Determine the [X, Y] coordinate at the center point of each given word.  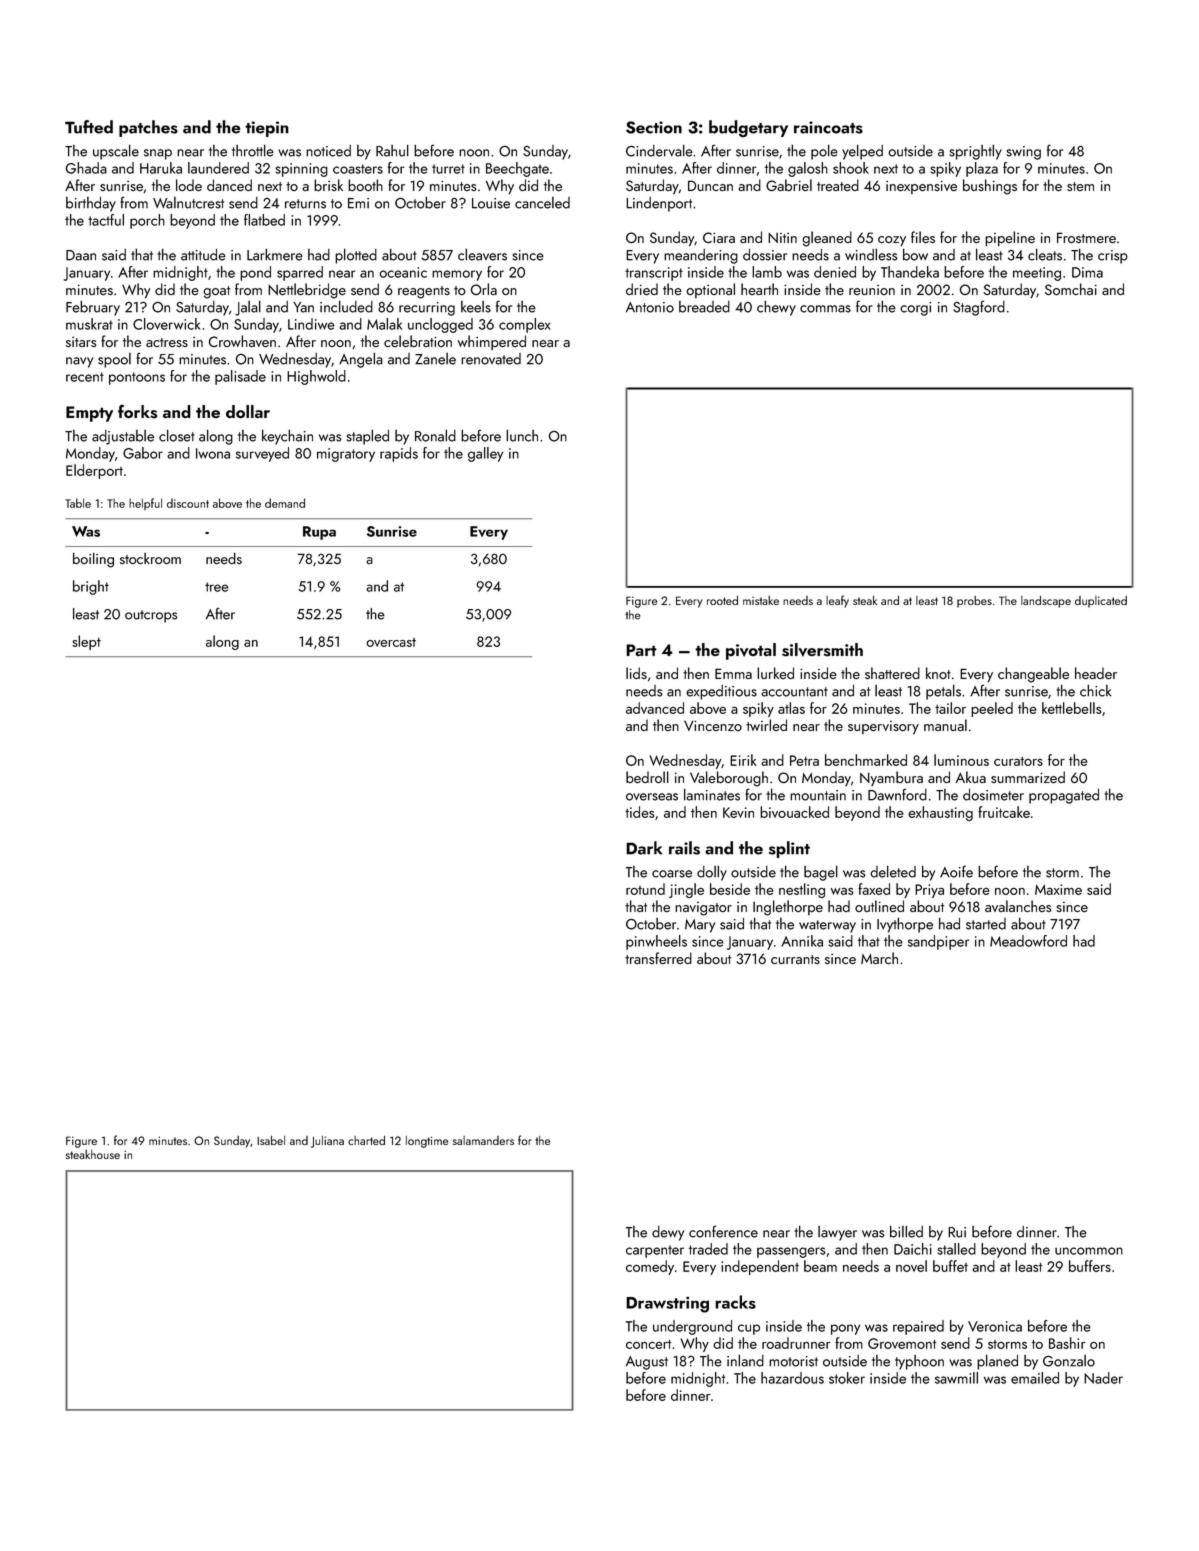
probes [974, 602]
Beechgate [517, 169]
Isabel [271, 1140]
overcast [391, 642]
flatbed [264, 220]
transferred [658, 958]
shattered [892, 673]
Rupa [319, 533]
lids [636, 673]
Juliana [327, 1142]
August [647, 1363]
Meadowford [1028, 941]
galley [485, 454]
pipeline [1010, 239]
